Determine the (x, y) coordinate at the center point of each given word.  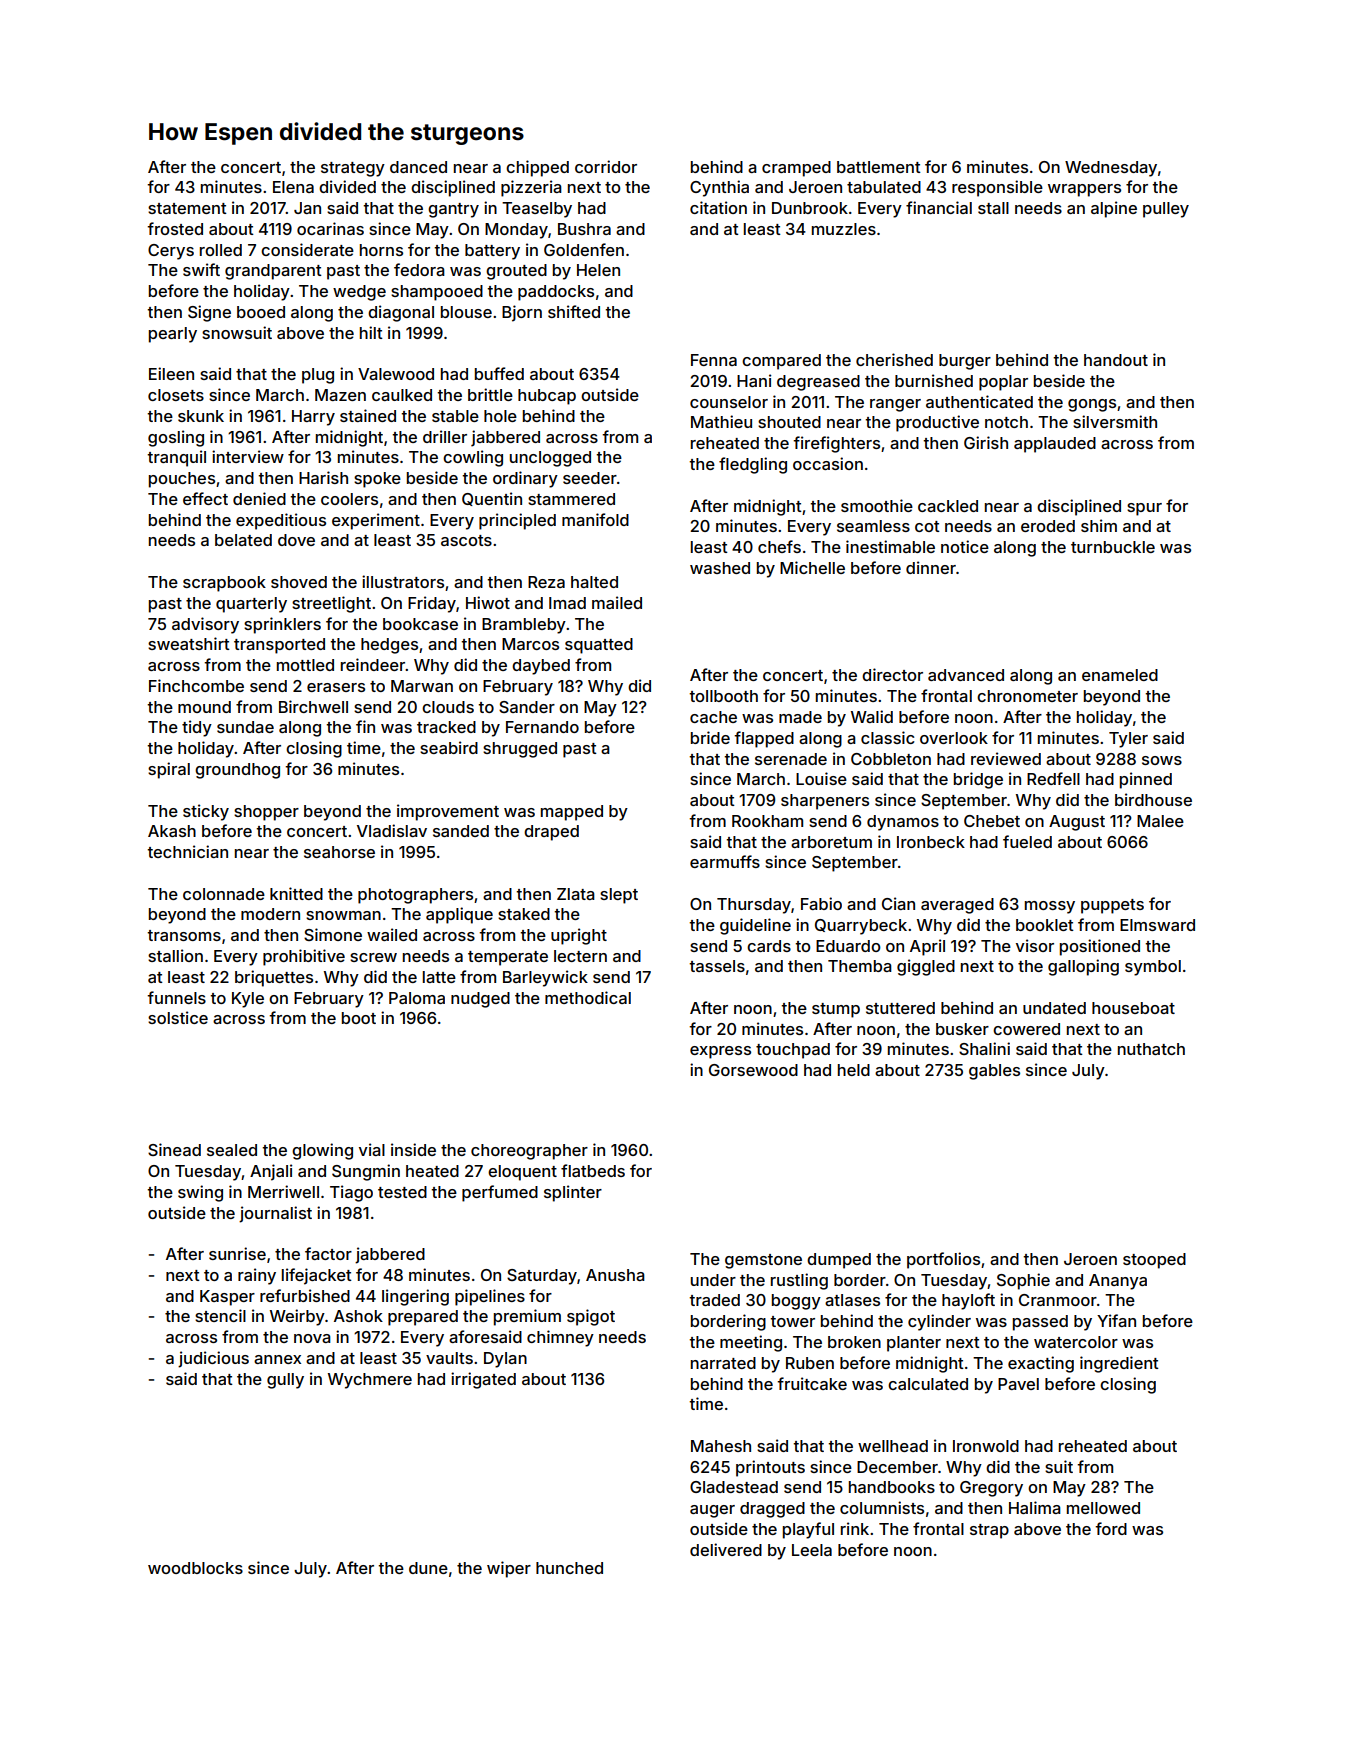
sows (1162, 760)
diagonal (401, 313)
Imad (567, 603)
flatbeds (593, 1170)
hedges (389, 646)
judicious (213, 1359)
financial (939, 207)
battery (492, 252)
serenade (791, 759)
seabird (449, 747)
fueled (1027, 841)
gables (994, 1072)
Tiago (351, 1193)
